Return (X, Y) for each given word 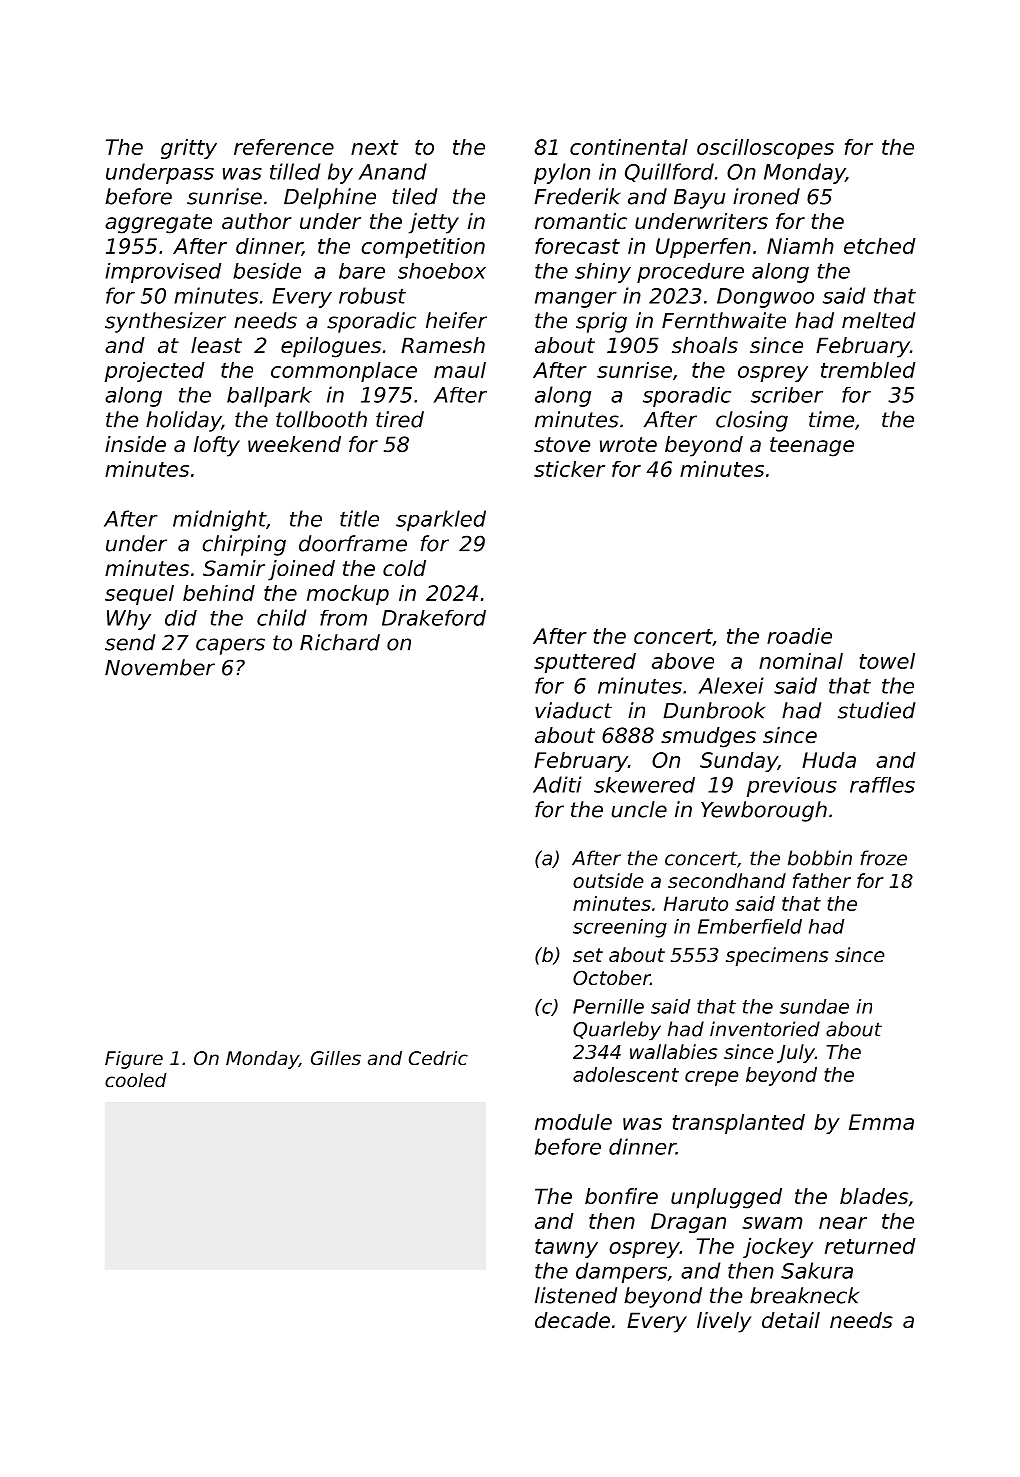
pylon (562, 173)
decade (572, 1320)
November (160, 667)
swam (772, 1223)
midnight (219, 520)
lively (724, 1322)
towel (887, 661)
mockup (348, 595)
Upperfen (703, 248)
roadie (799, 636)
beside (267, 271)
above (683, 661)
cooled (136, 1080)
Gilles (336, 1058)
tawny (566, 1248)
